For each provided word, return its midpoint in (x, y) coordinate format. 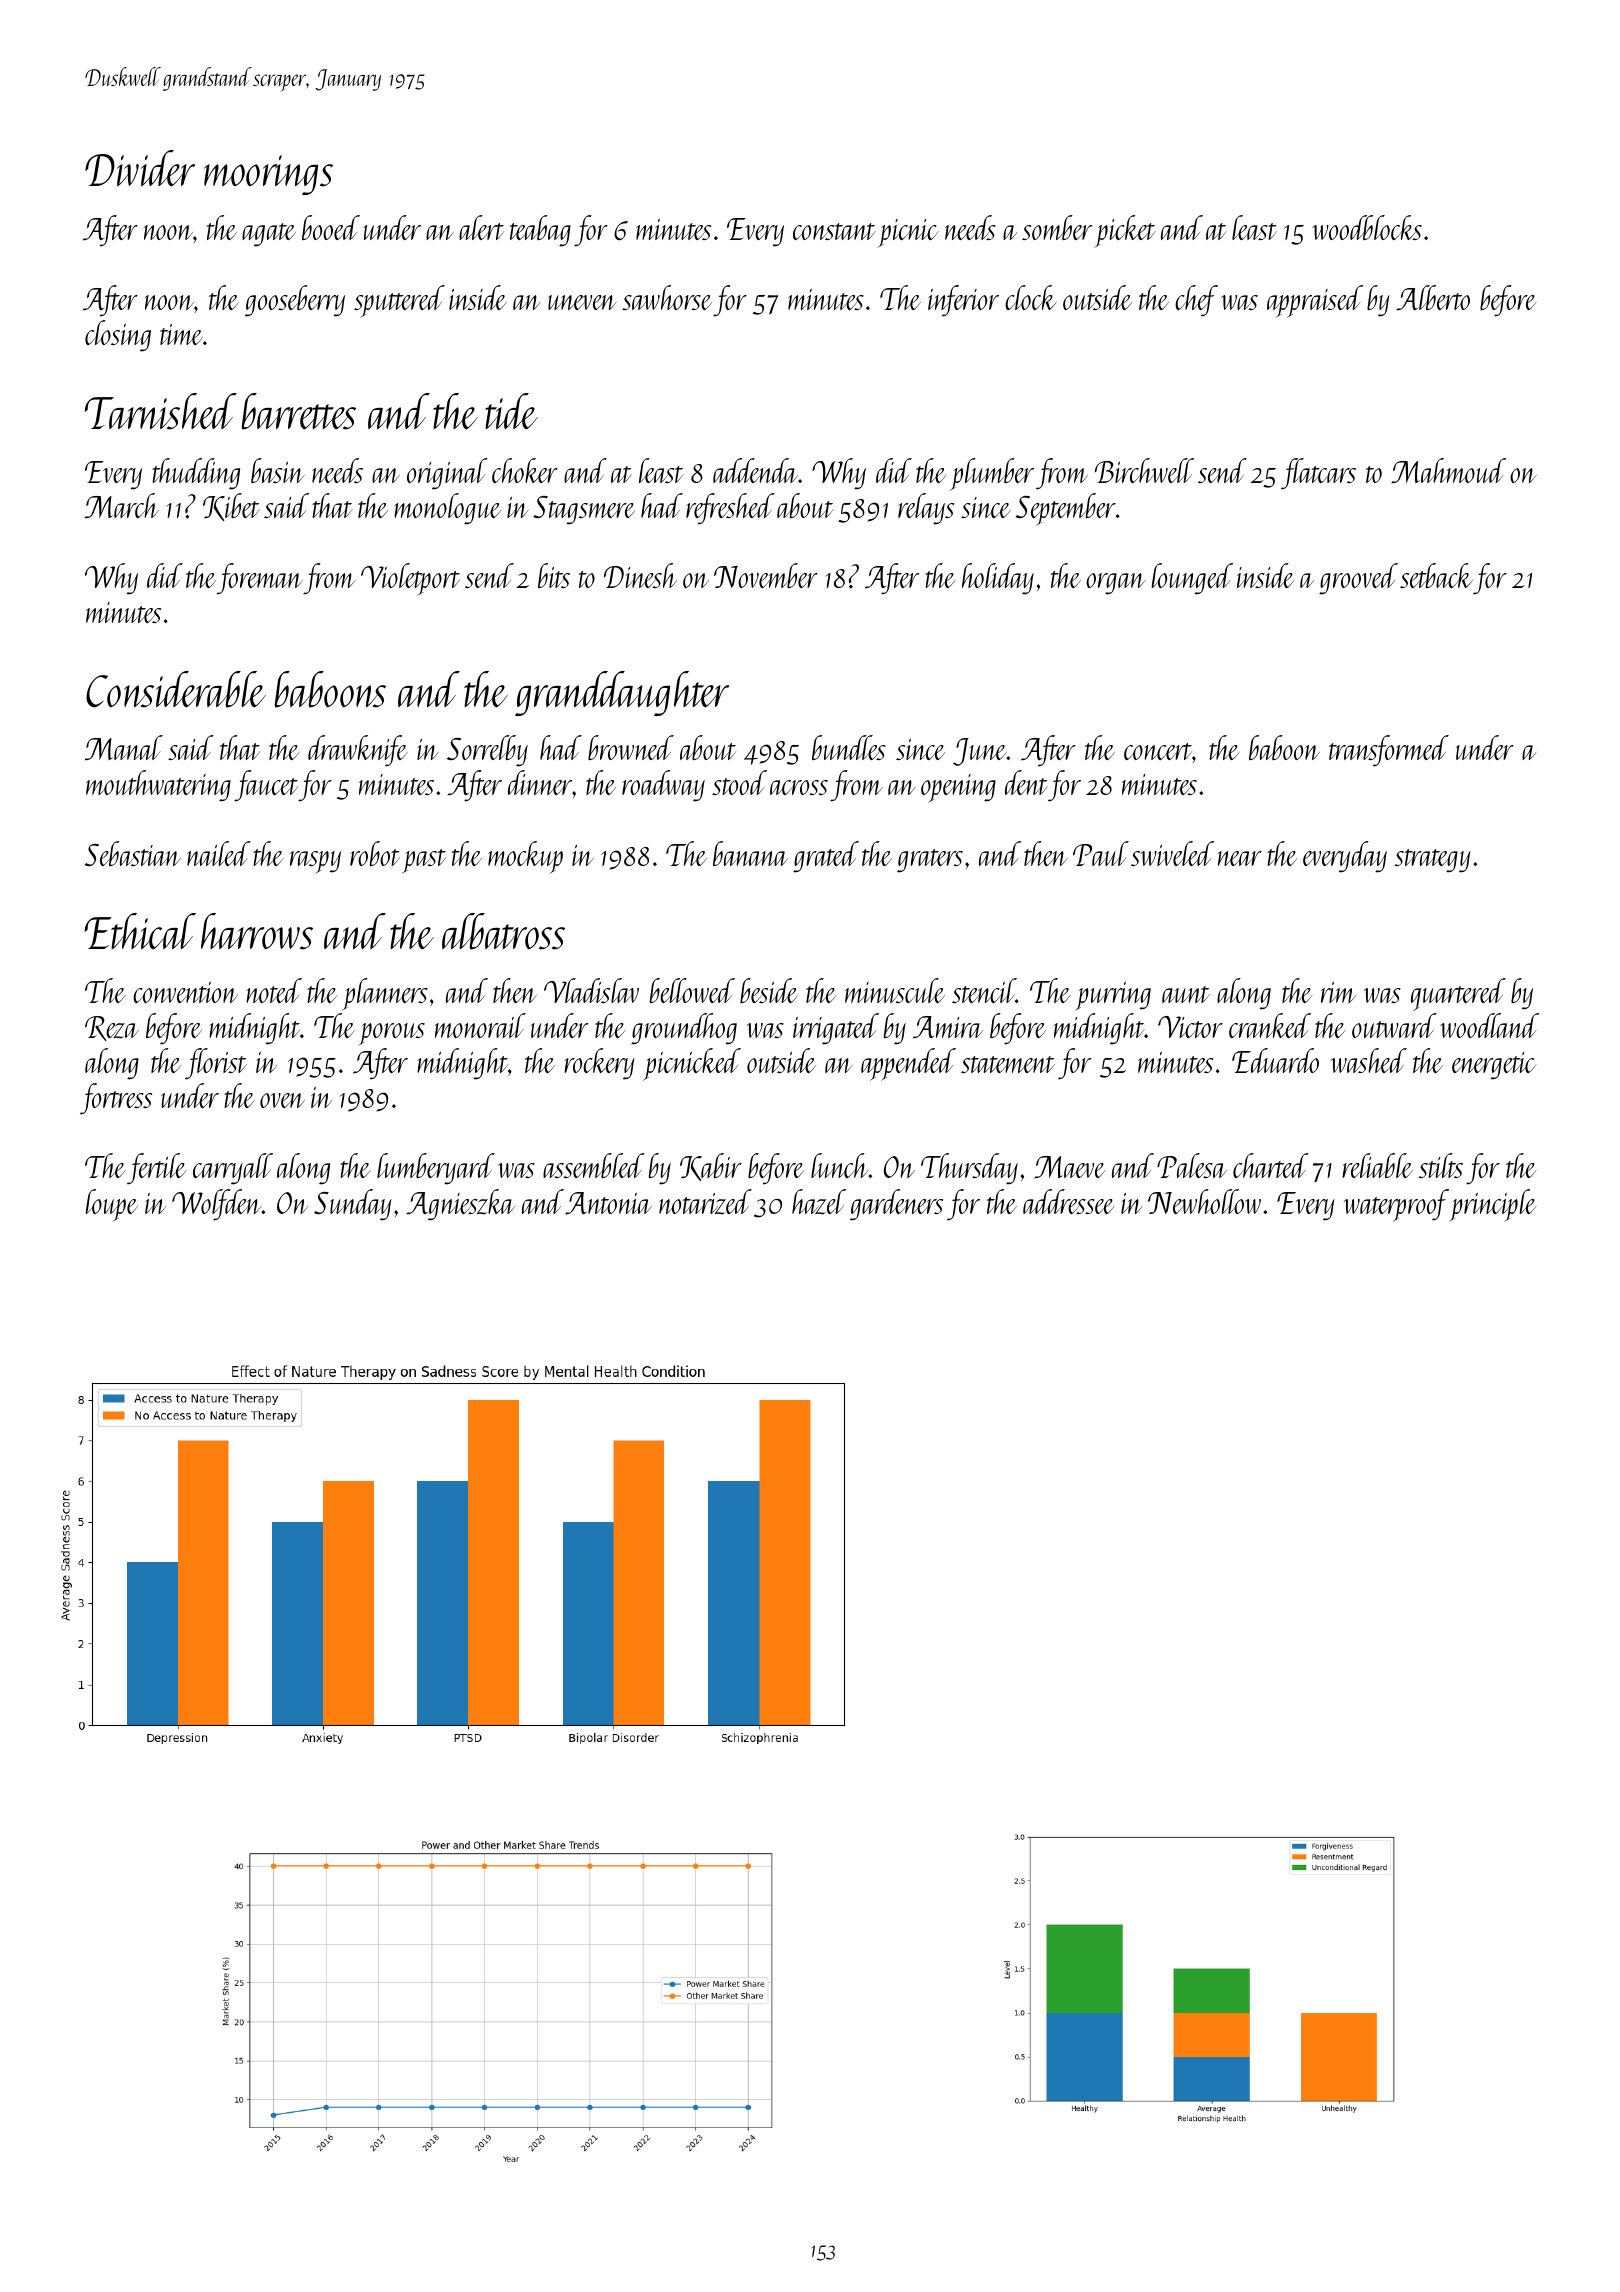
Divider (140, 168)
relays (926, 509)
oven (282, 1100)
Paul (1101, 853)
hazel (819, 1202)
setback (1436, 575)
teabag (540, 231)
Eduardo (1275, 1060)
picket (1125, 231)
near (1240, 858)
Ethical (140, 931)
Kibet (231, 507)
